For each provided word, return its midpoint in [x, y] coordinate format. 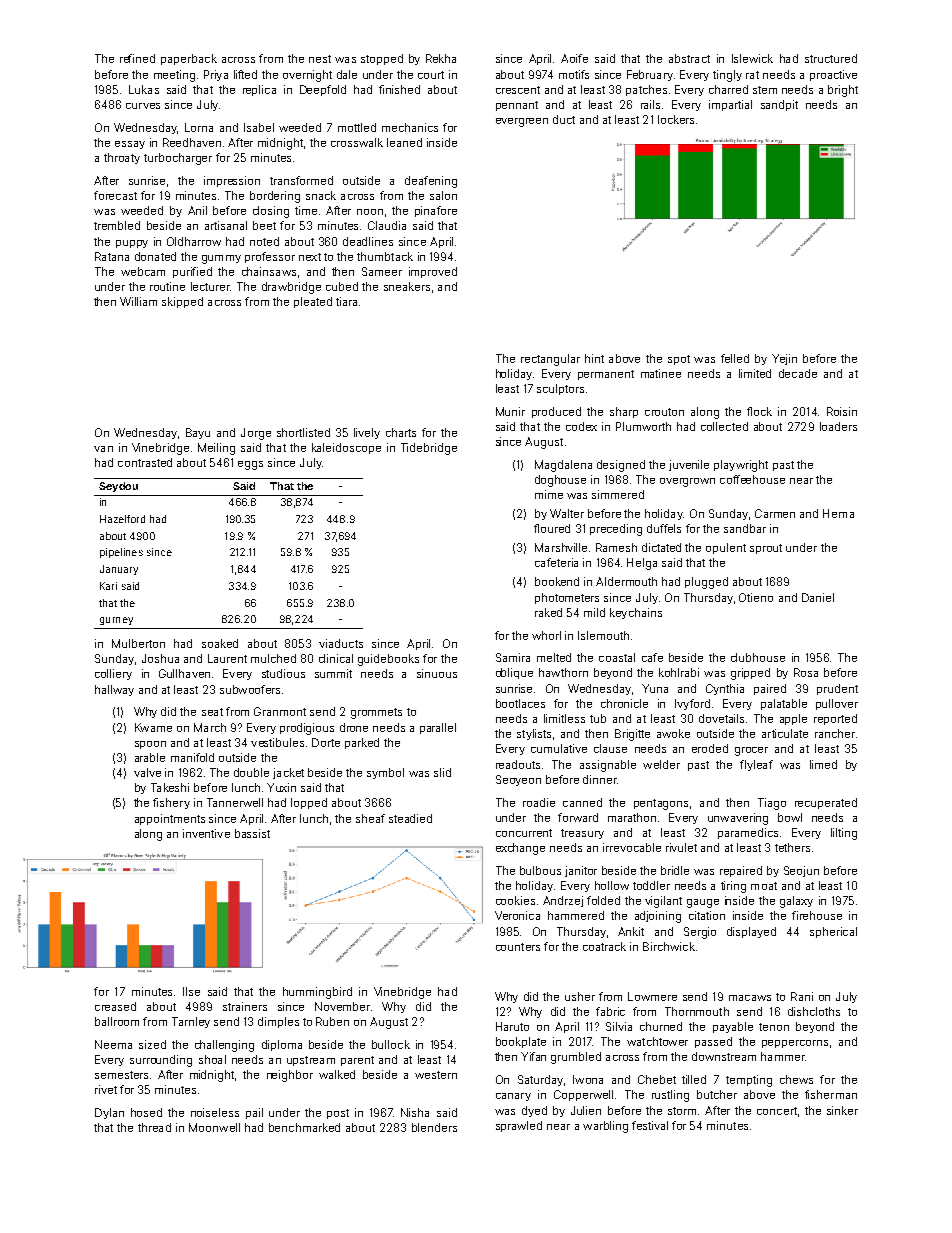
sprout [766, 549]
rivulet [681, 847]
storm [682, 1111]
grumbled [576, 1058]
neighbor [290, 1076]
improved [433, 272]
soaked [220, 643]
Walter [567, 513]
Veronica [517, 915]
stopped [382, 59]
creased [115, 1006]
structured [831, 58]
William [138, 301]
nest [320, 59]
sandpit [779, 105]
